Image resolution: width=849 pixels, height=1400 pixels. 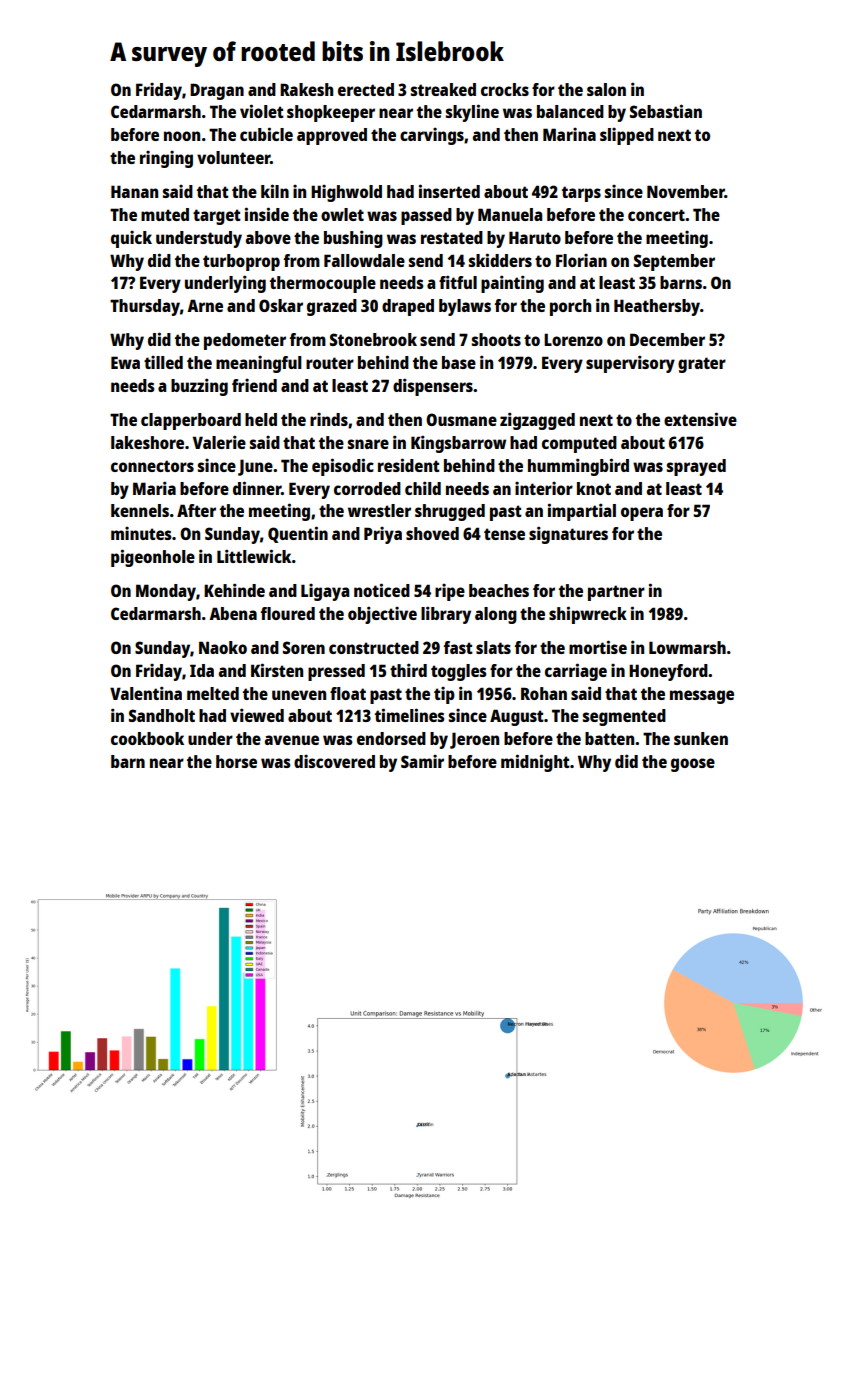 What do you see at coordinates (213, 693) in the image?
I see `melted` at bounding box center [213, 693].
